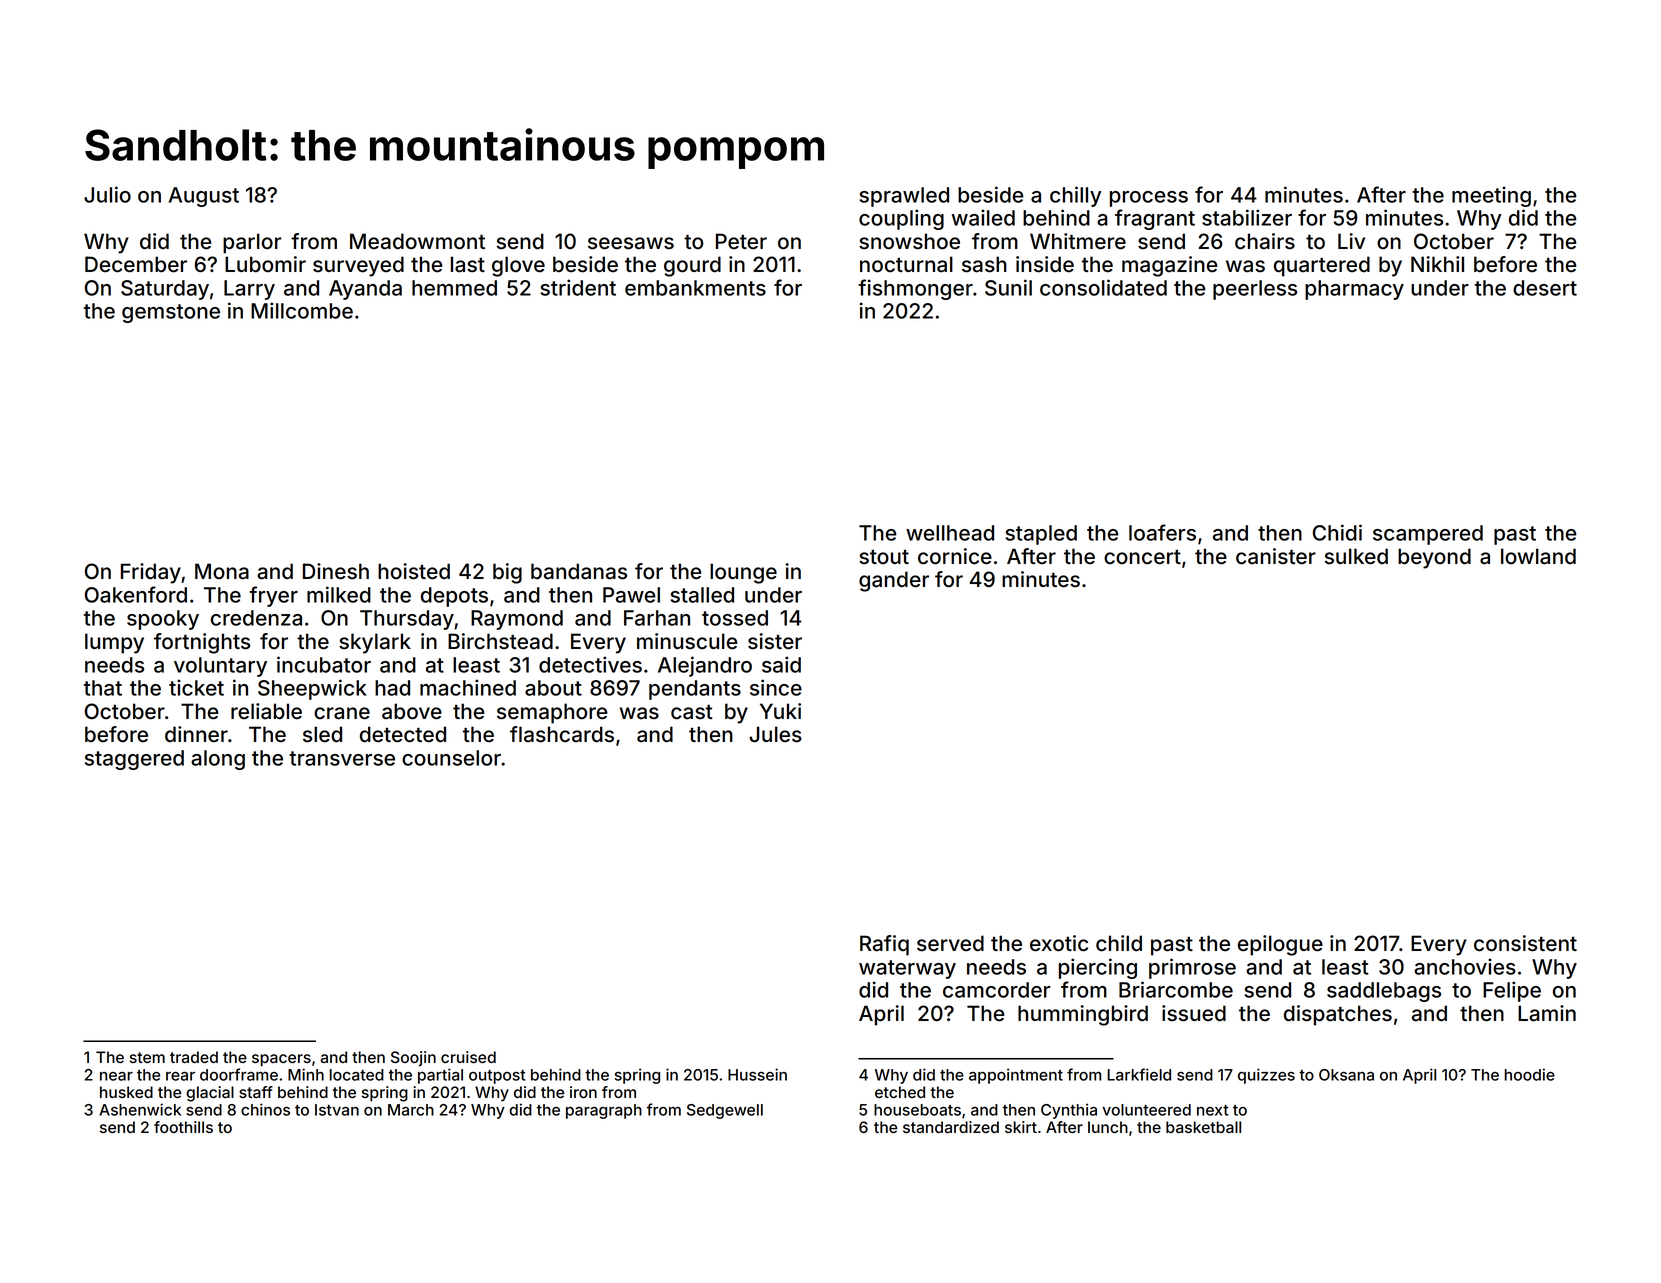  Describe the element at coordinates (1255, 290) in the page. I see `peerless` at that location.
